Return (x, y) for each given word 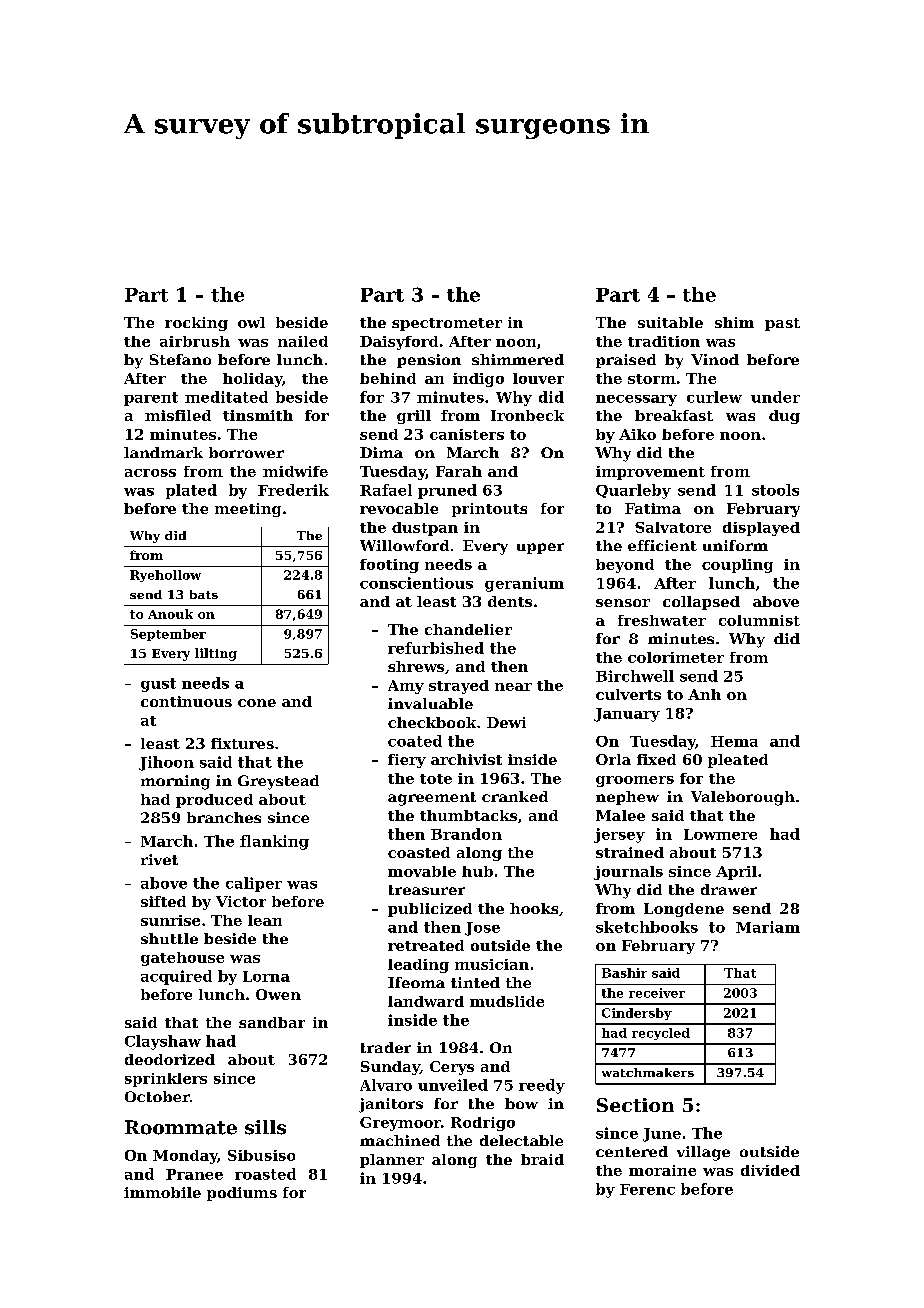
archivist (466, 759)
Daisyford (399, 343)
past (782, 324)
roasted (265, 1174)
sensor (623, 603)
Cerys (452, 1068)
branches (224, 817)
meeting (248, 510)
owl (251, 322)
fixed (656, 759)
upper (540, 548)
